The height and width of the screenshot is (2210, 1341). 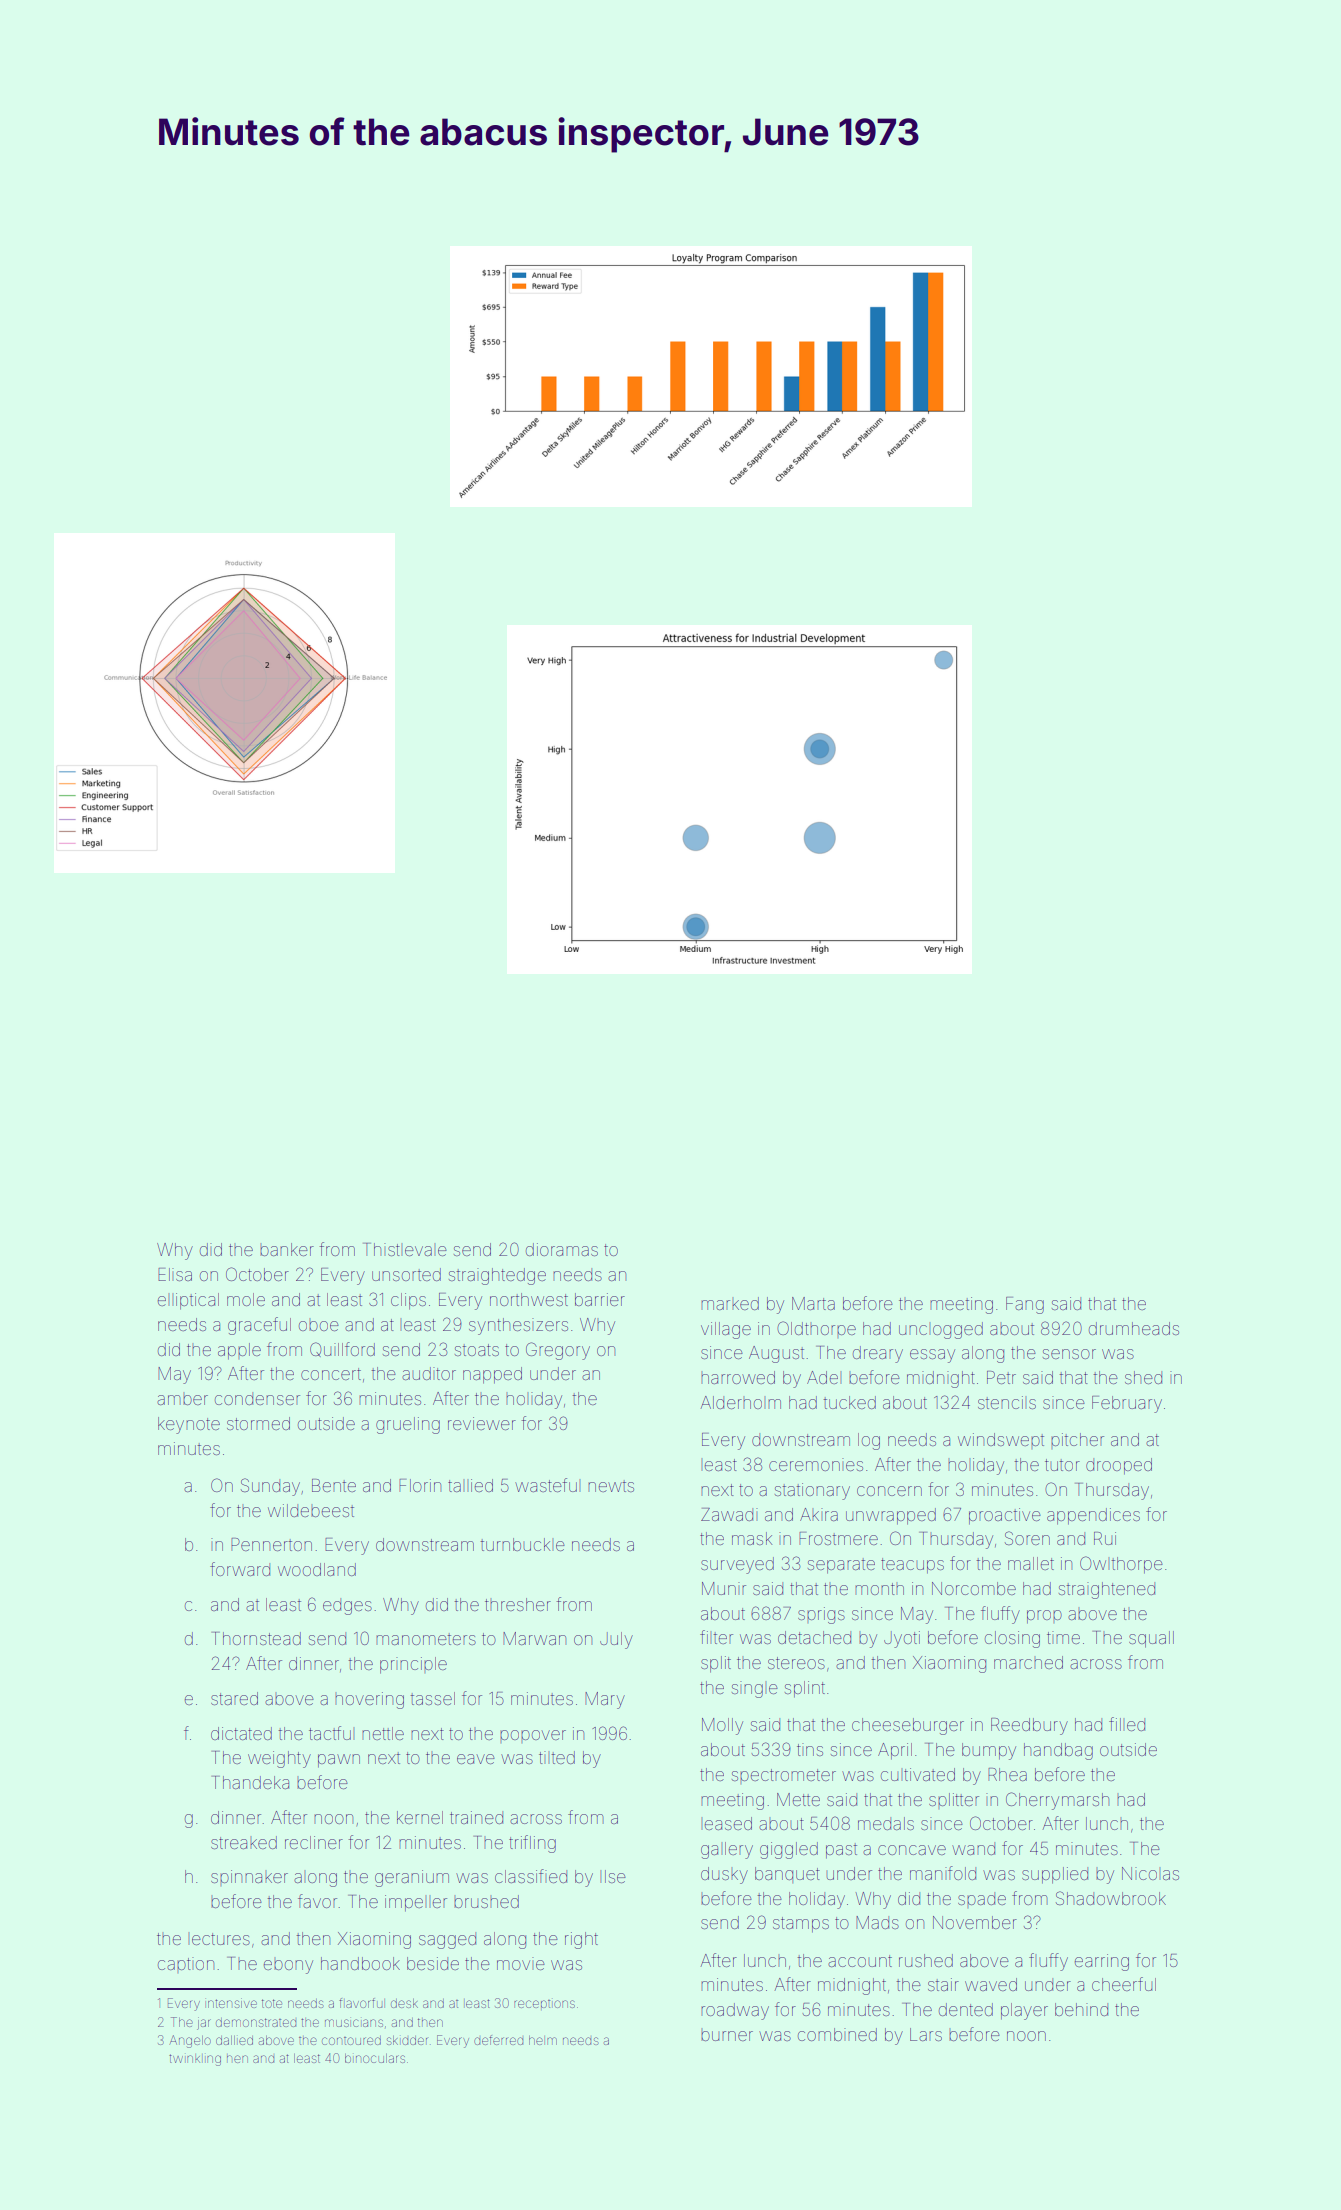 I want to click on edges, so click(x=347, y=1606).
